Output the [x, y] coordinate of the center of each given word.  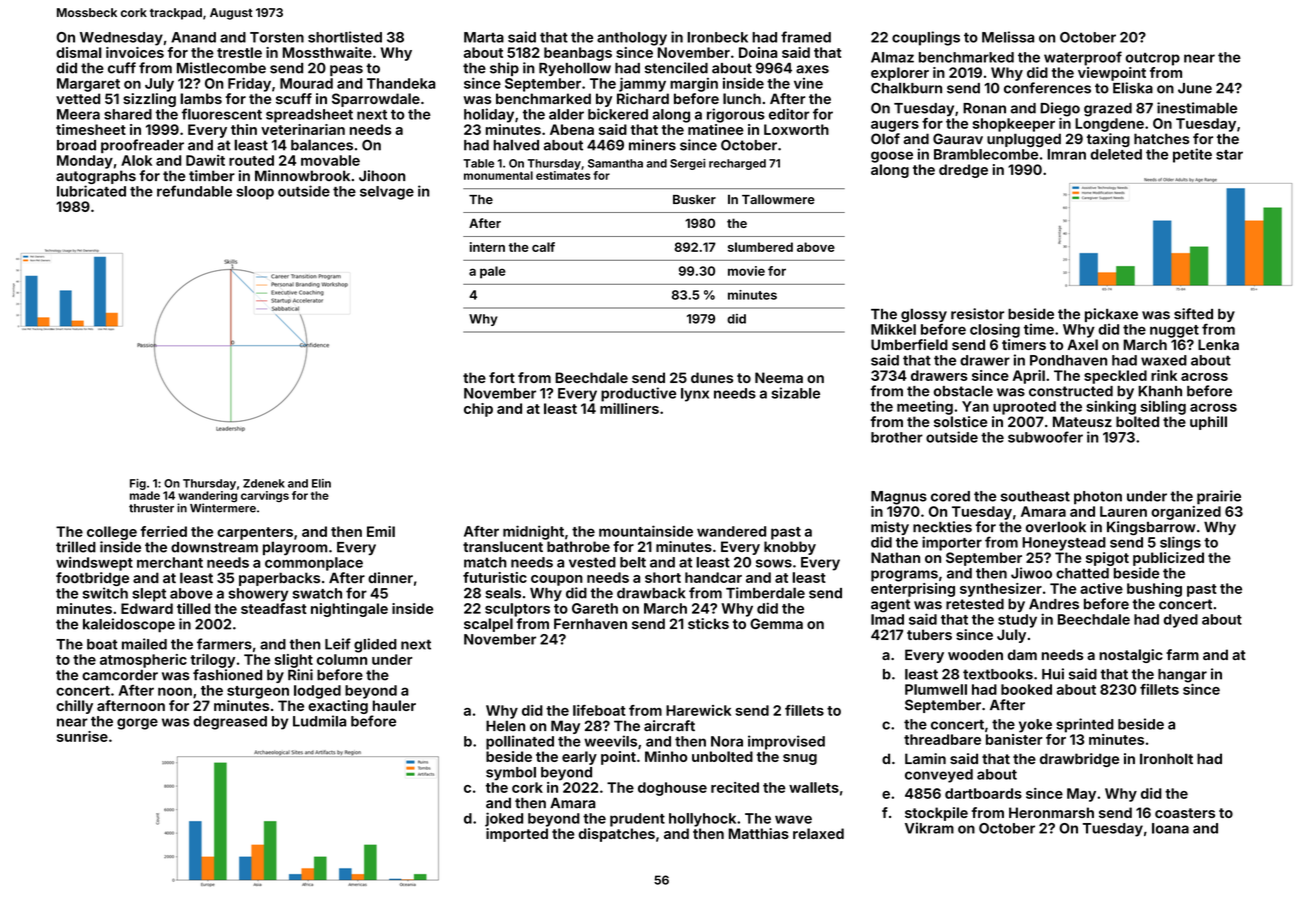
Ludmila [319, 721]
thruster [151, 508]
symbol [511, 774]
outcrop [1152, 59]
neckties [942, 527]
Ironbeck [717, 37]
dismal [79, 52]
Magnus [899, 498]
